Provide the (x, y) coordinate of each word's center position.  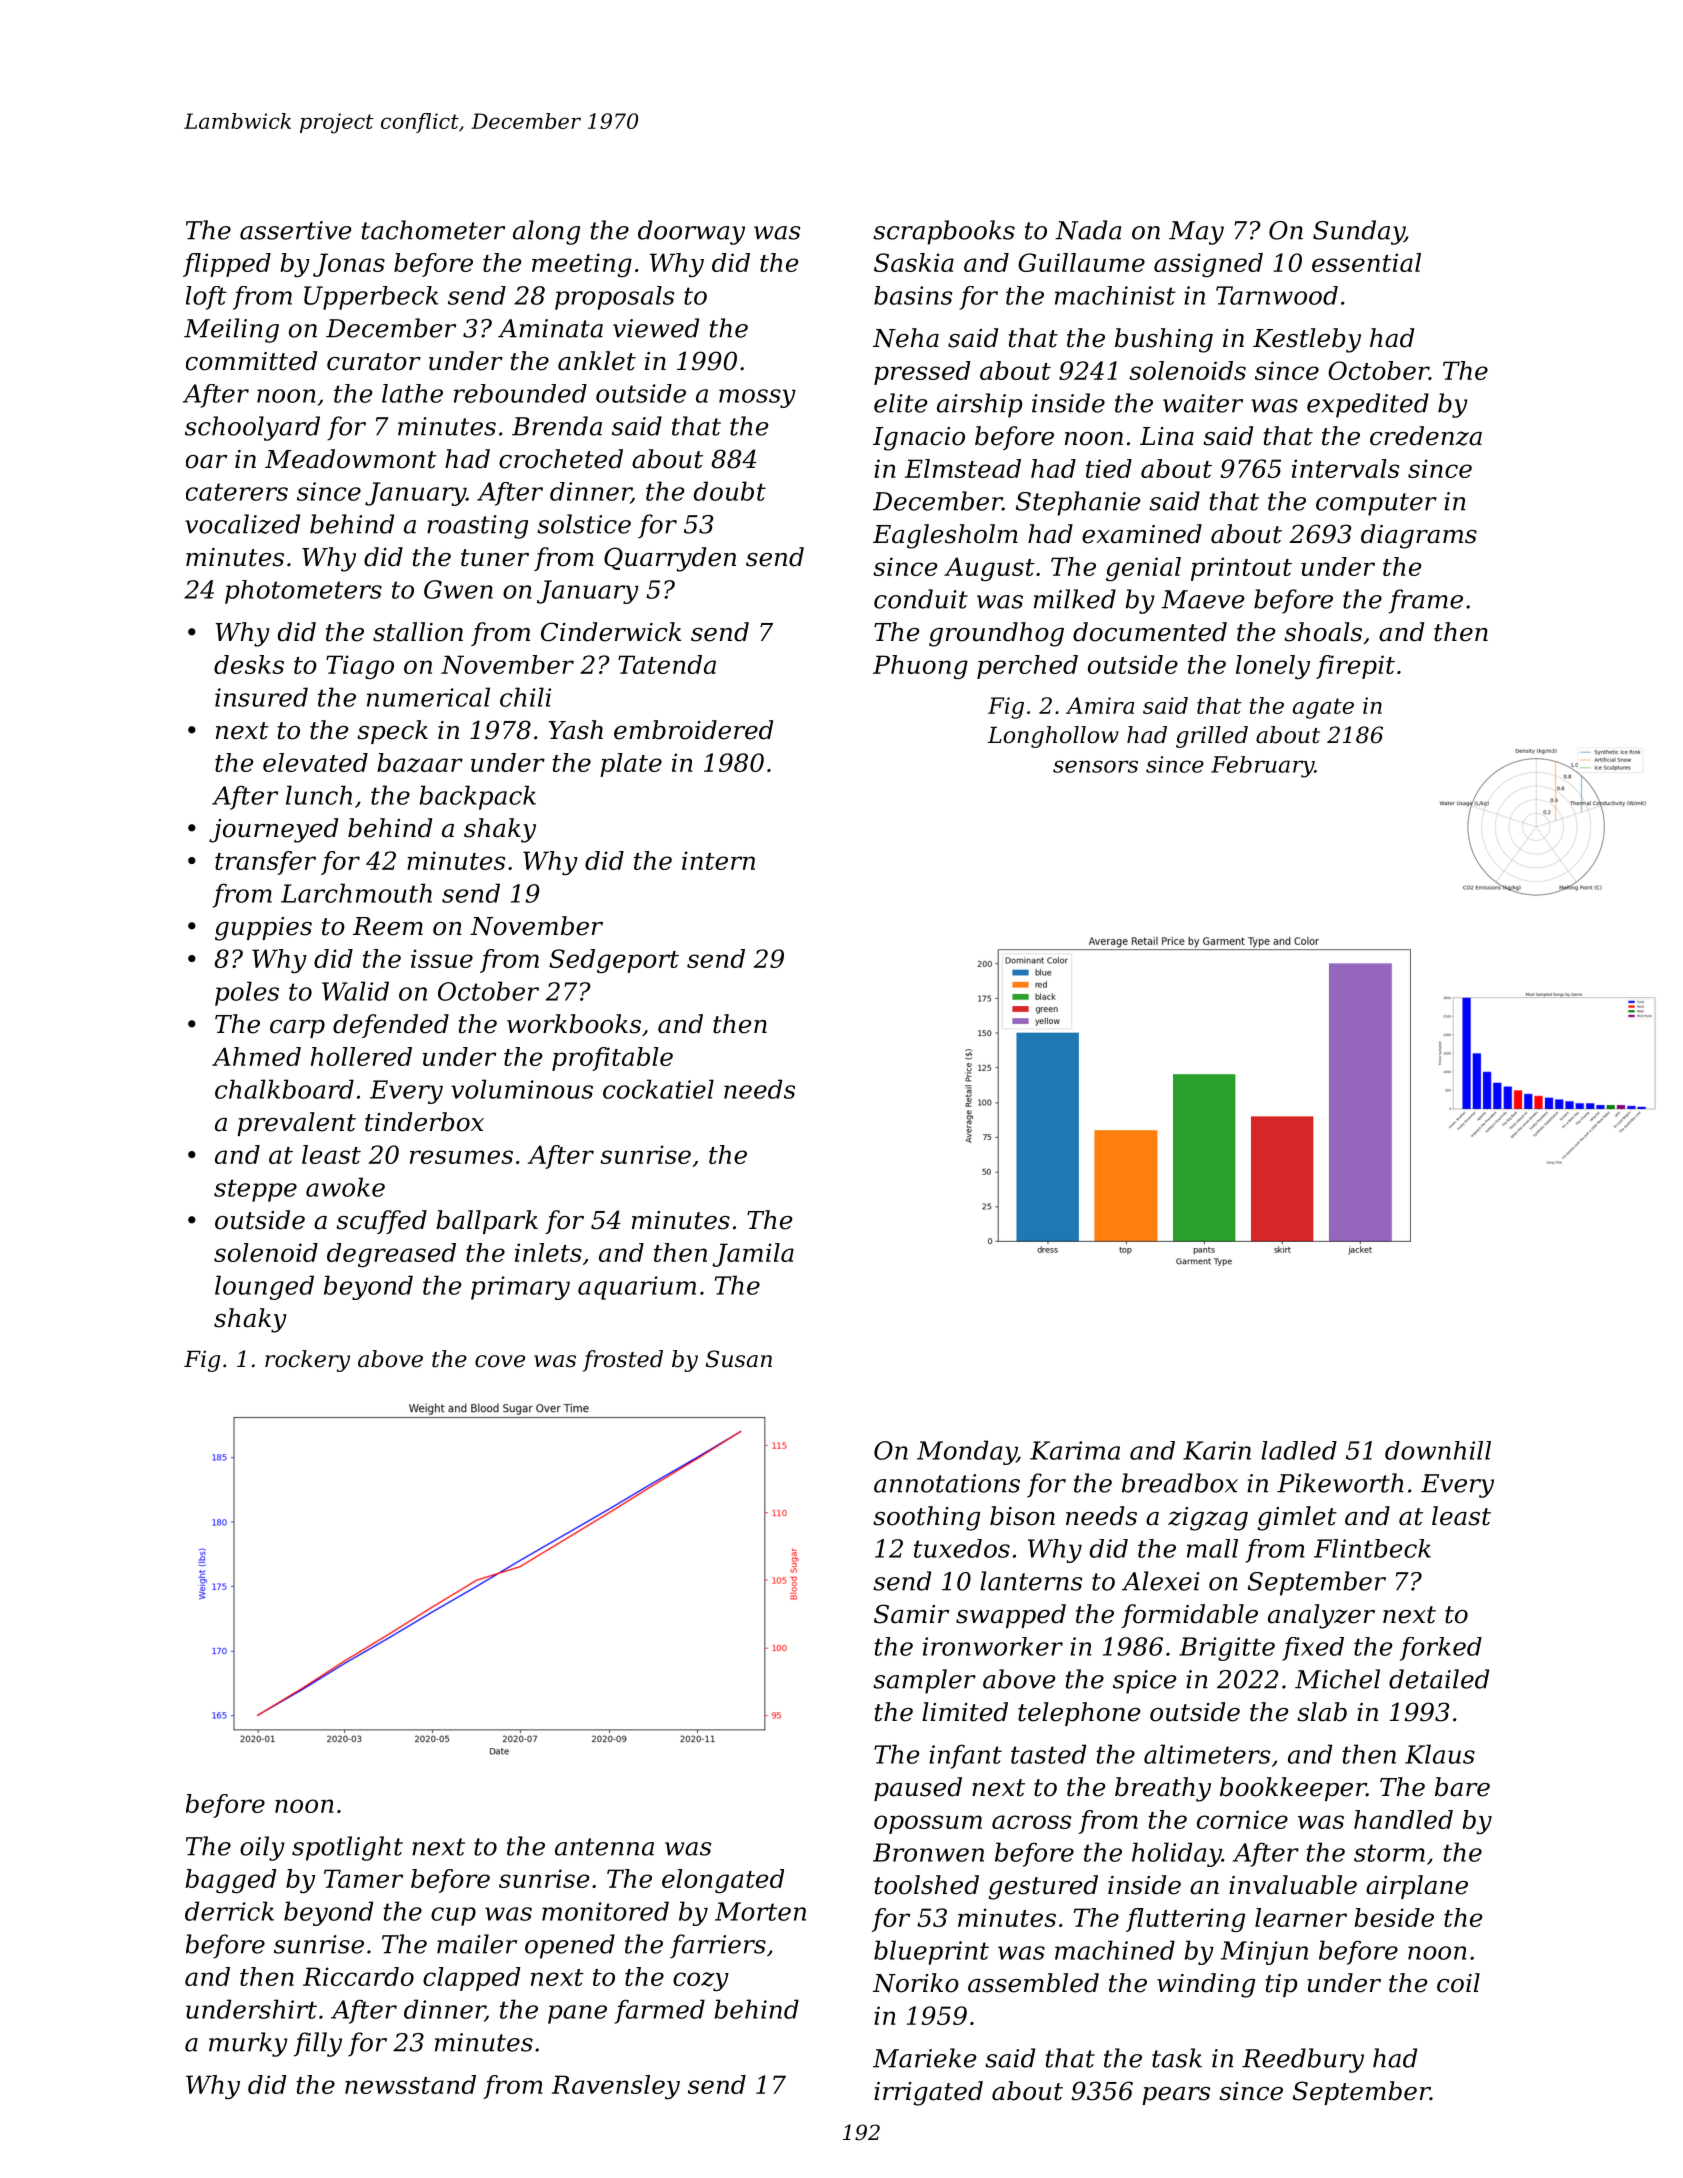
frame (1426, 601)
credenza (1426, 436)
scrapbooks (944, 232)
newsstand (410, 2084)
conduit (921, 599)
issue (442, 958)
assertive (295, 230)
